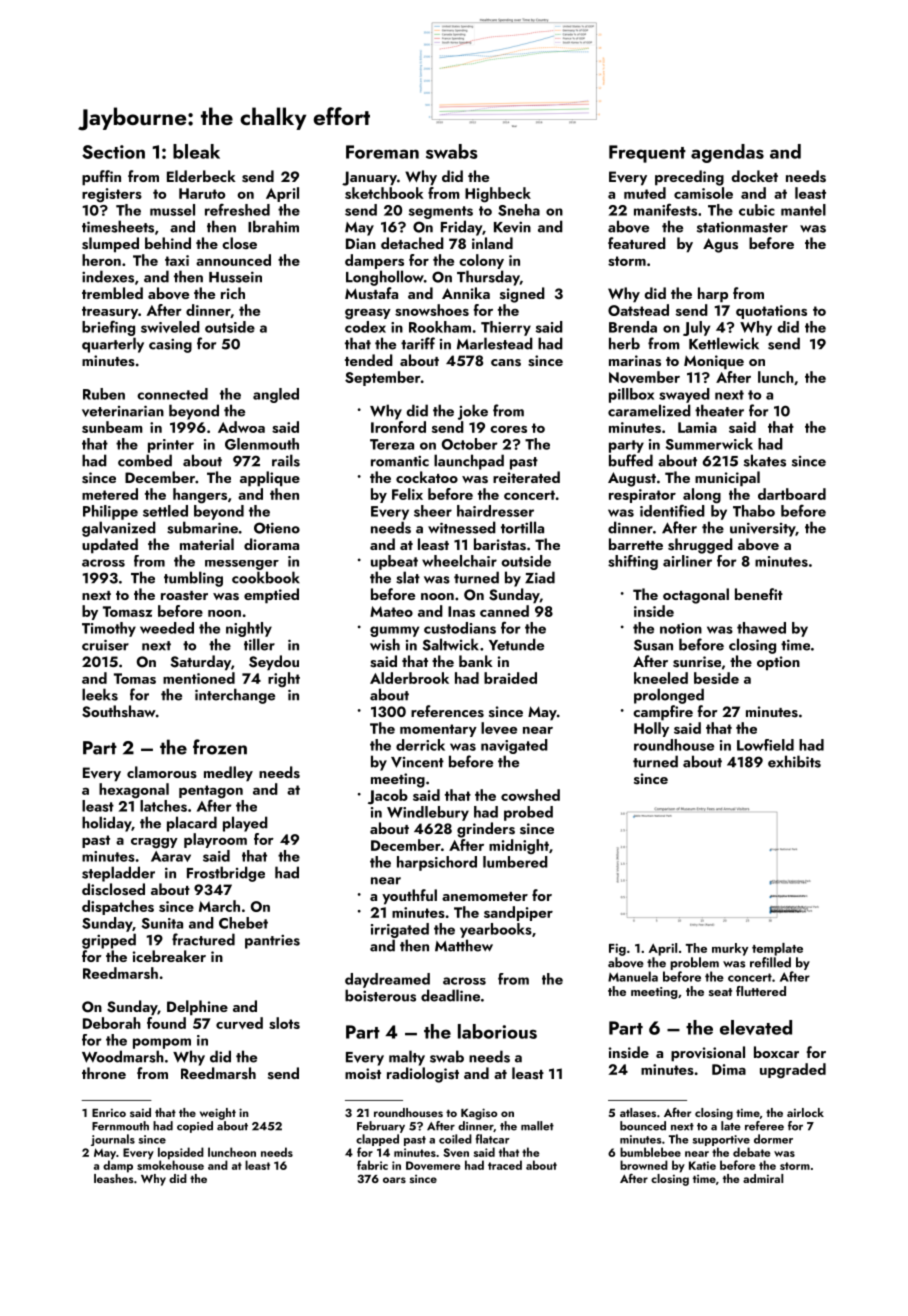  Describe the element at coordinates (372, 1165) in the document. I see `fabric` at that location.
